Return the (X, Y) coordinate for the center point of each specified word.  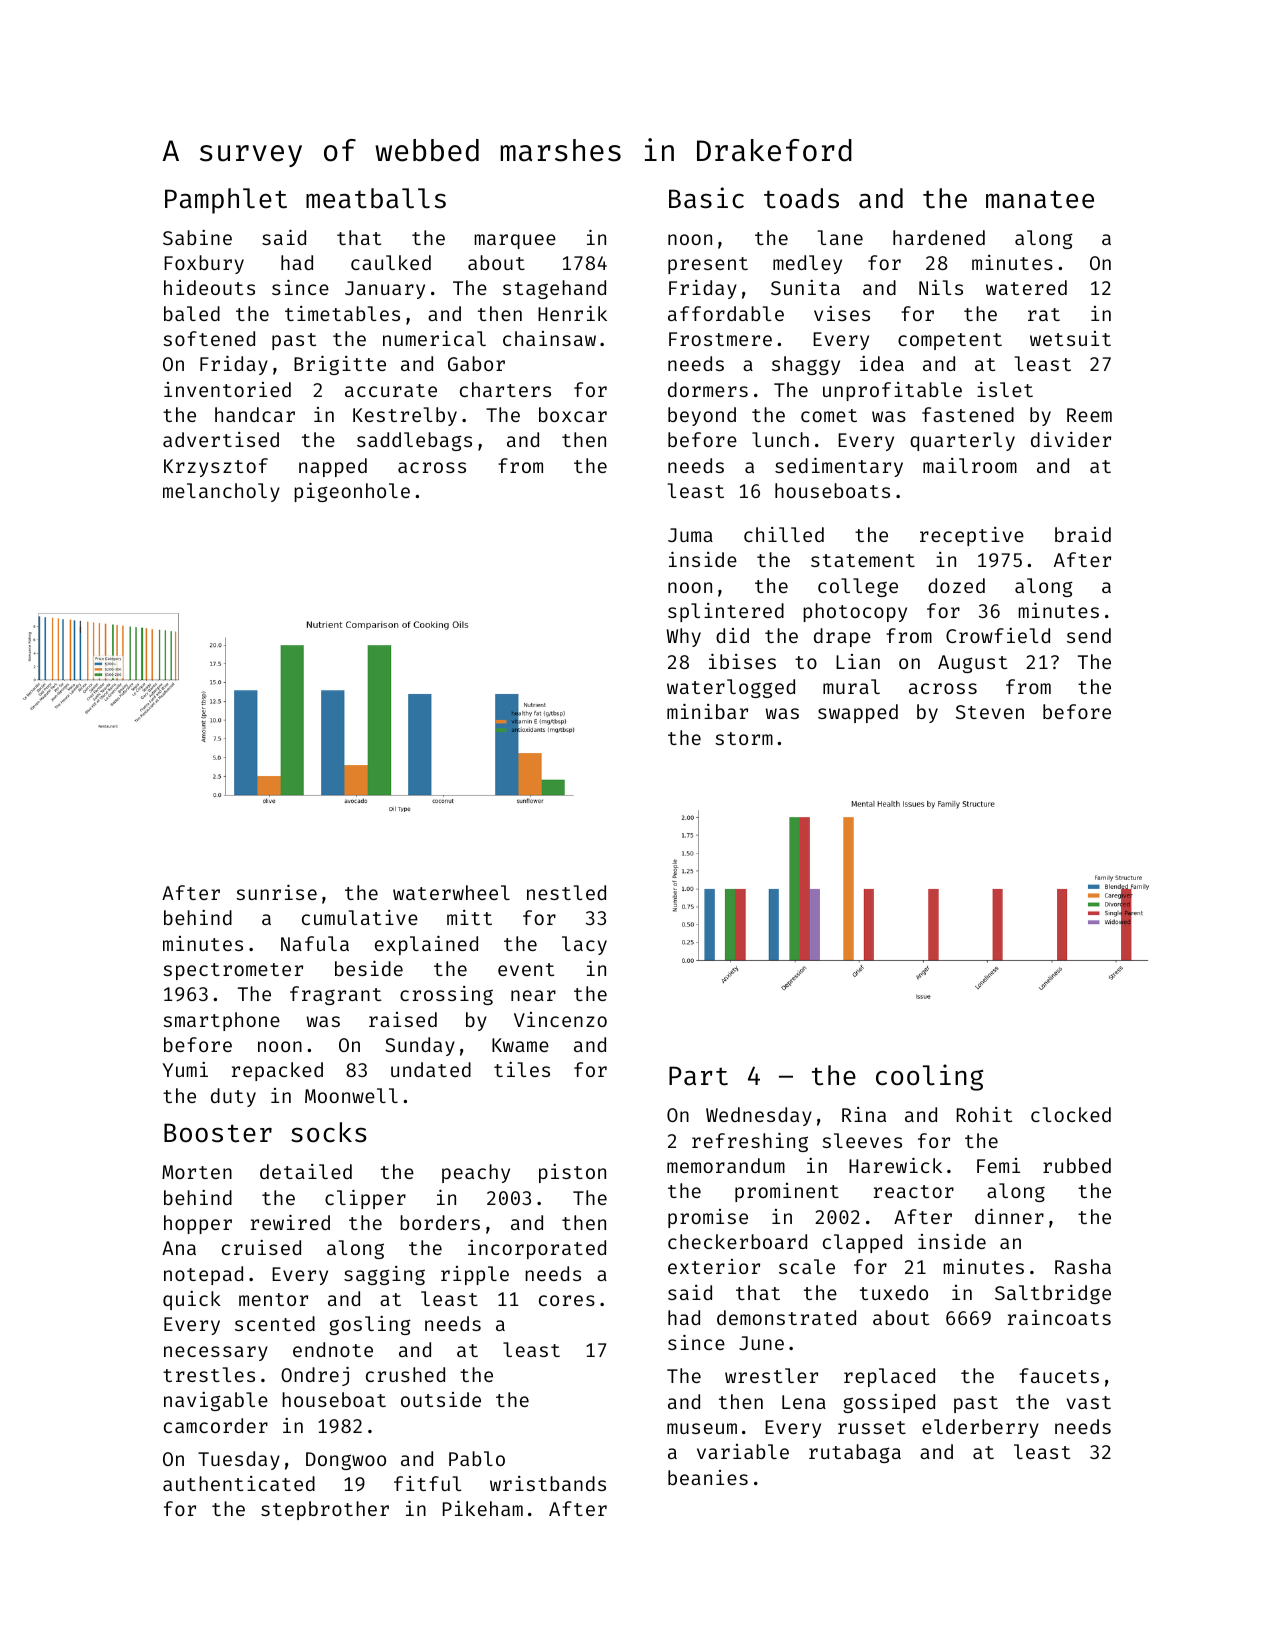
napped (333, 467)
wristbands (548, 1483)
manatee (1040, 199)
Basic (706, 198)
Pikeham (483, 1508)
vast (1089, 1402)
